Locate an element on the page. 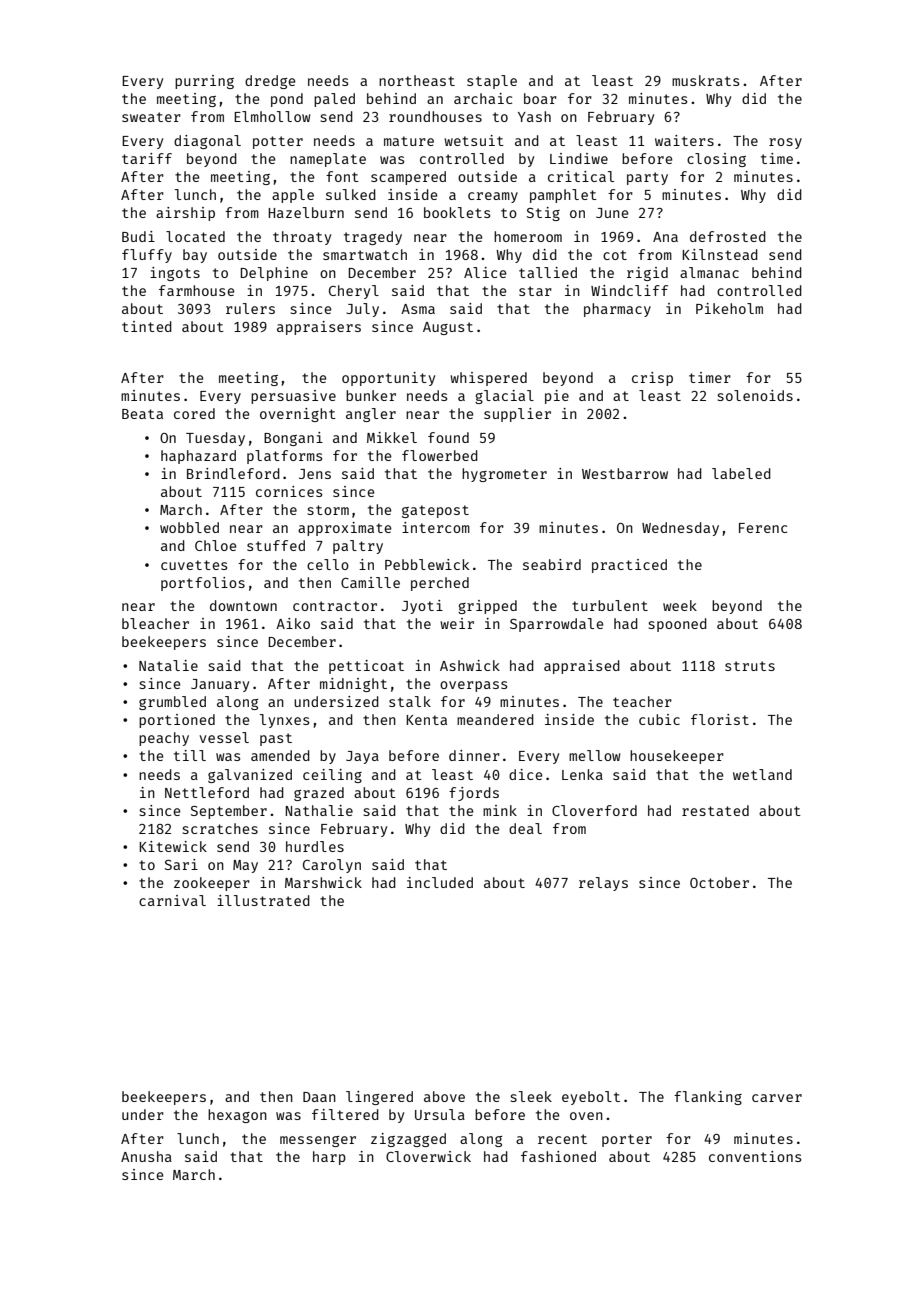 This image has width=924, height=1308. rosy is located at coordinates (785, 143).
